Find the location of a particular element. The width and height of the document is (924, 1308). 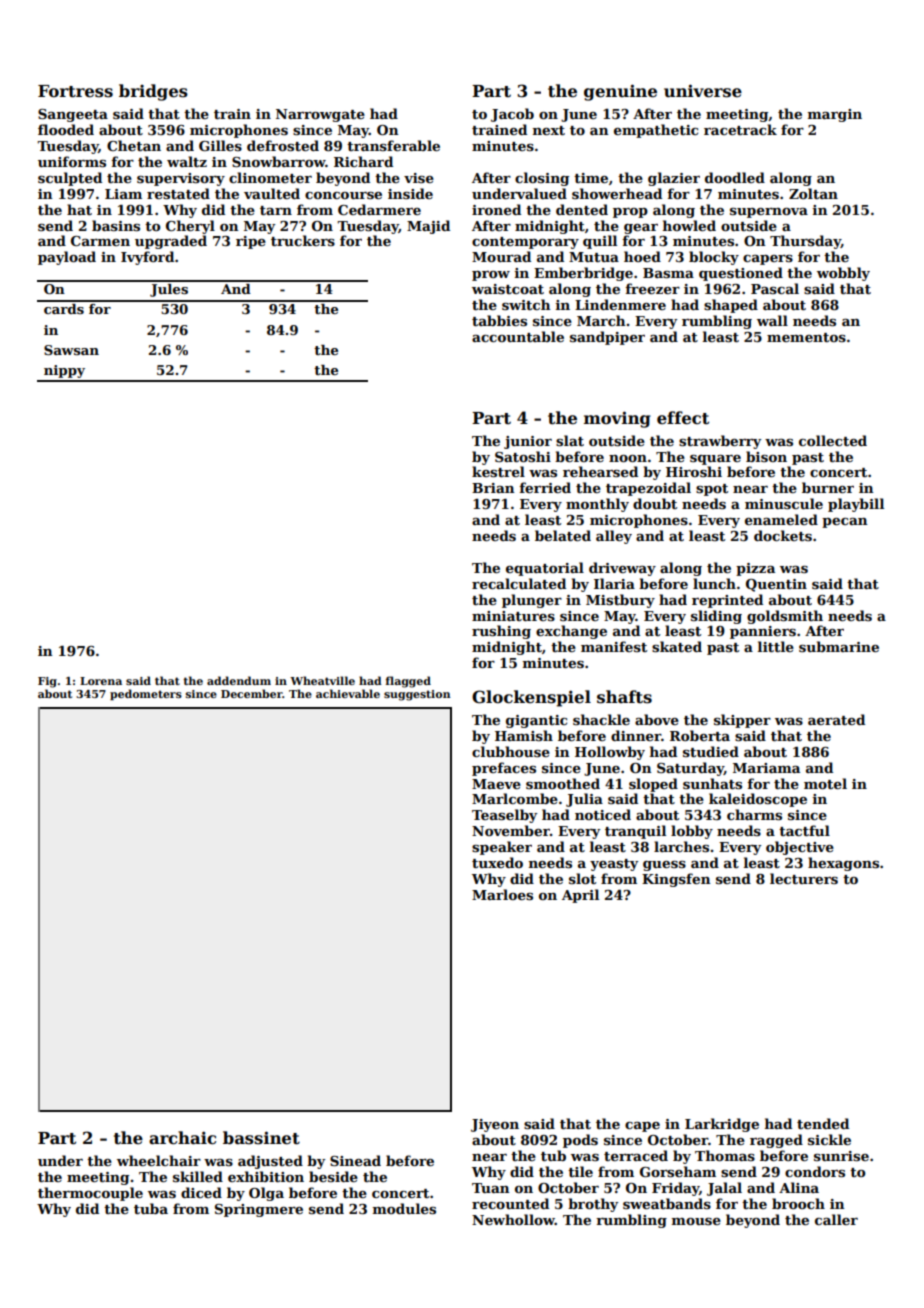

larches is located at coordinates (681, 846).
